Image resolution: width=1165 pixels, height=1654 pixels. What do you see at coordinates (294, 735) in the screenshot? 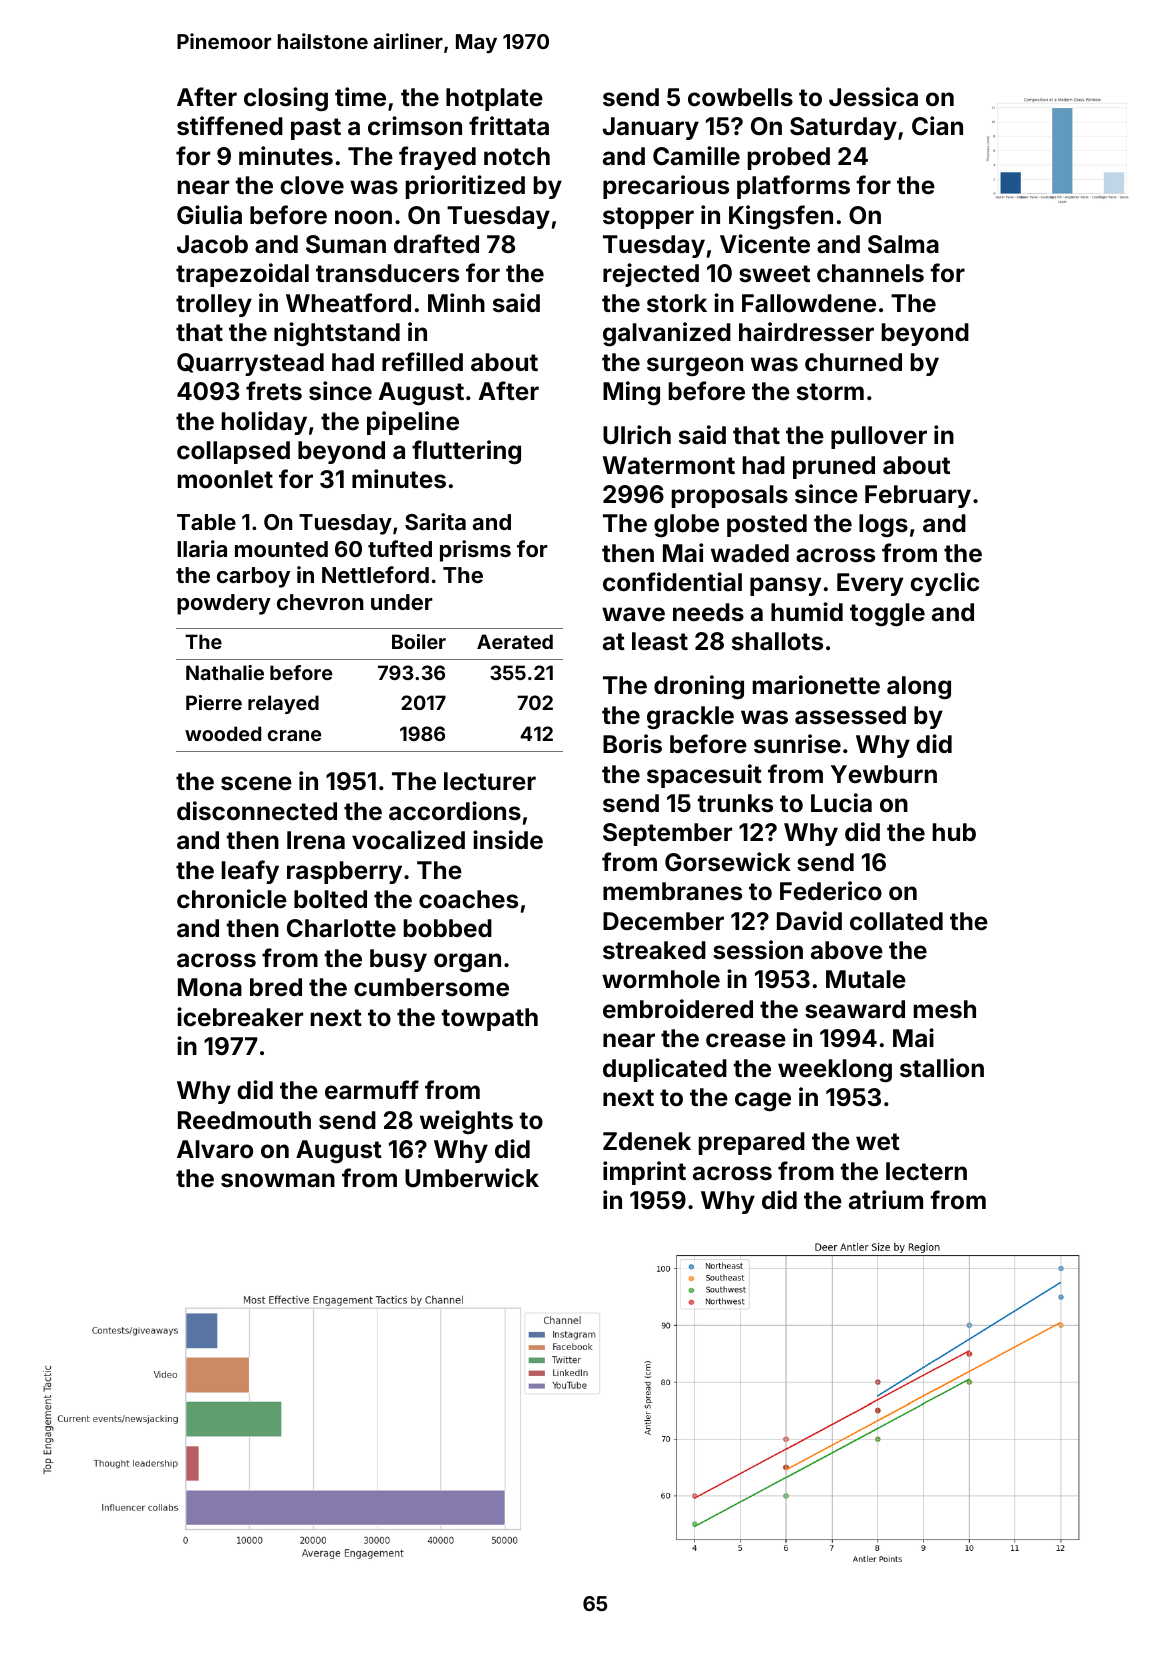
I see `crane` at bounding box center [294, 735].
